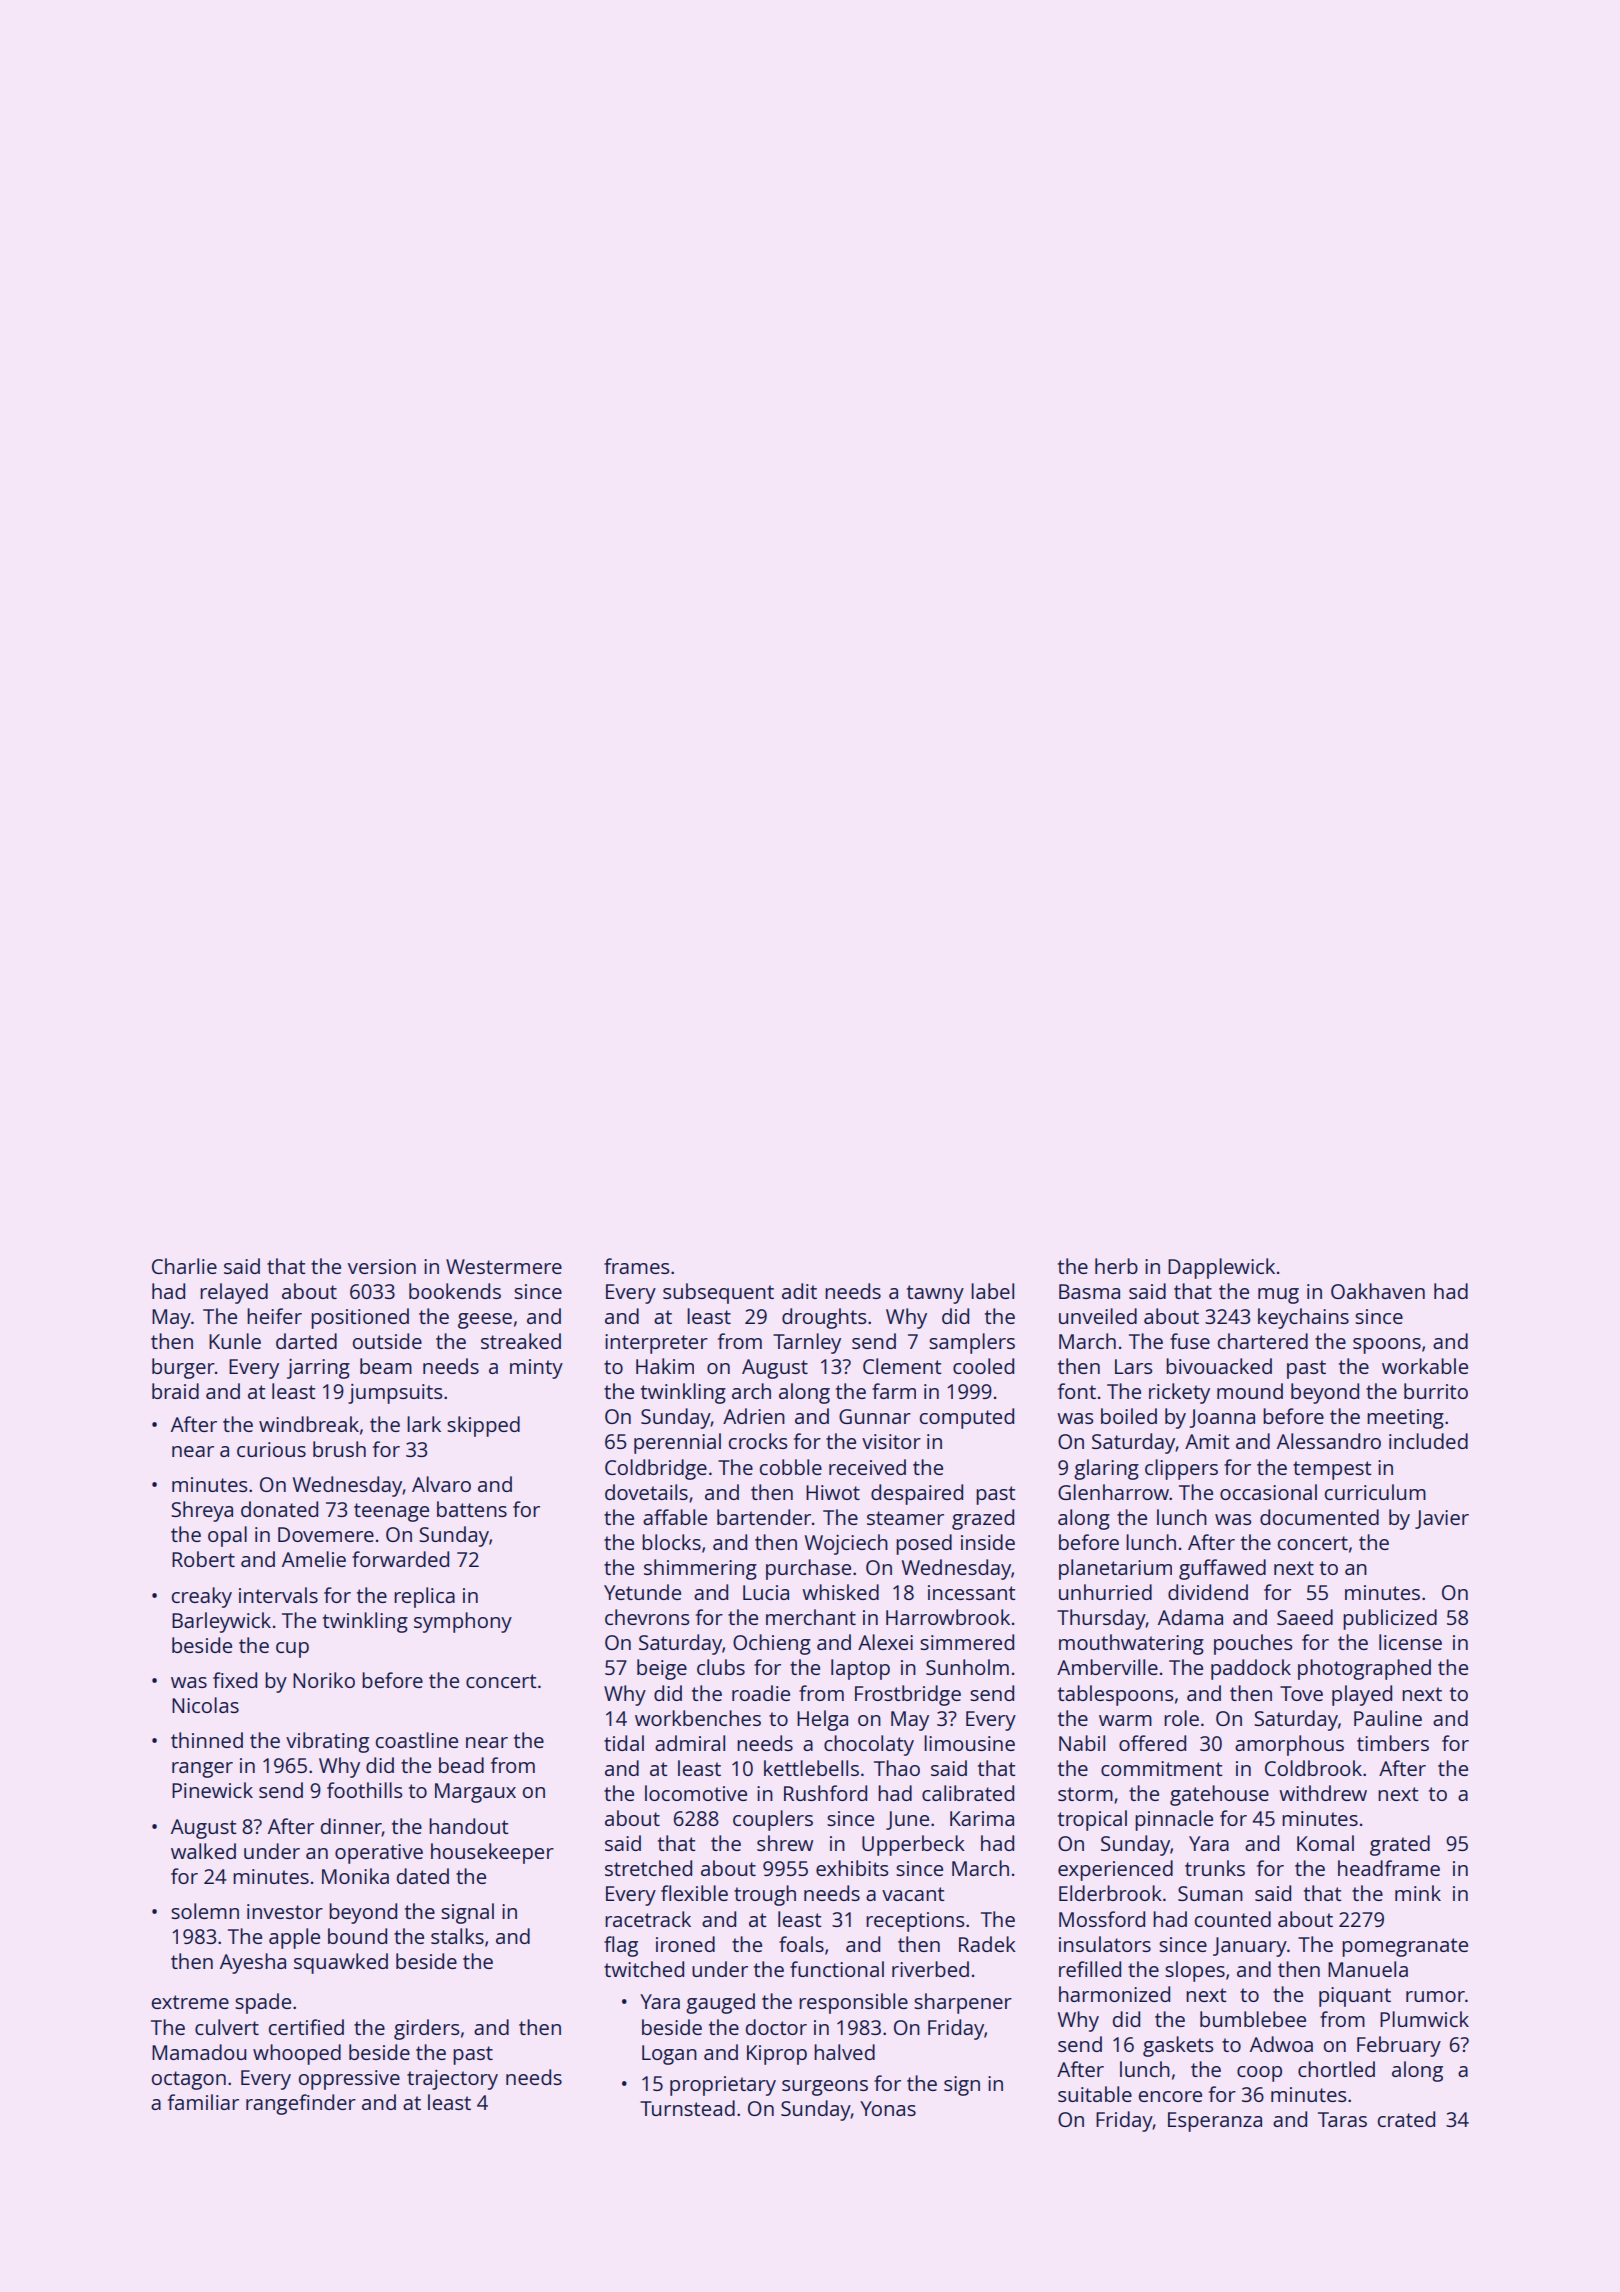 This screenshot has height=2292, width=1620. Describe the element at coordinates (785, 1843) in the screenshot. I see `shrew` at that location.
